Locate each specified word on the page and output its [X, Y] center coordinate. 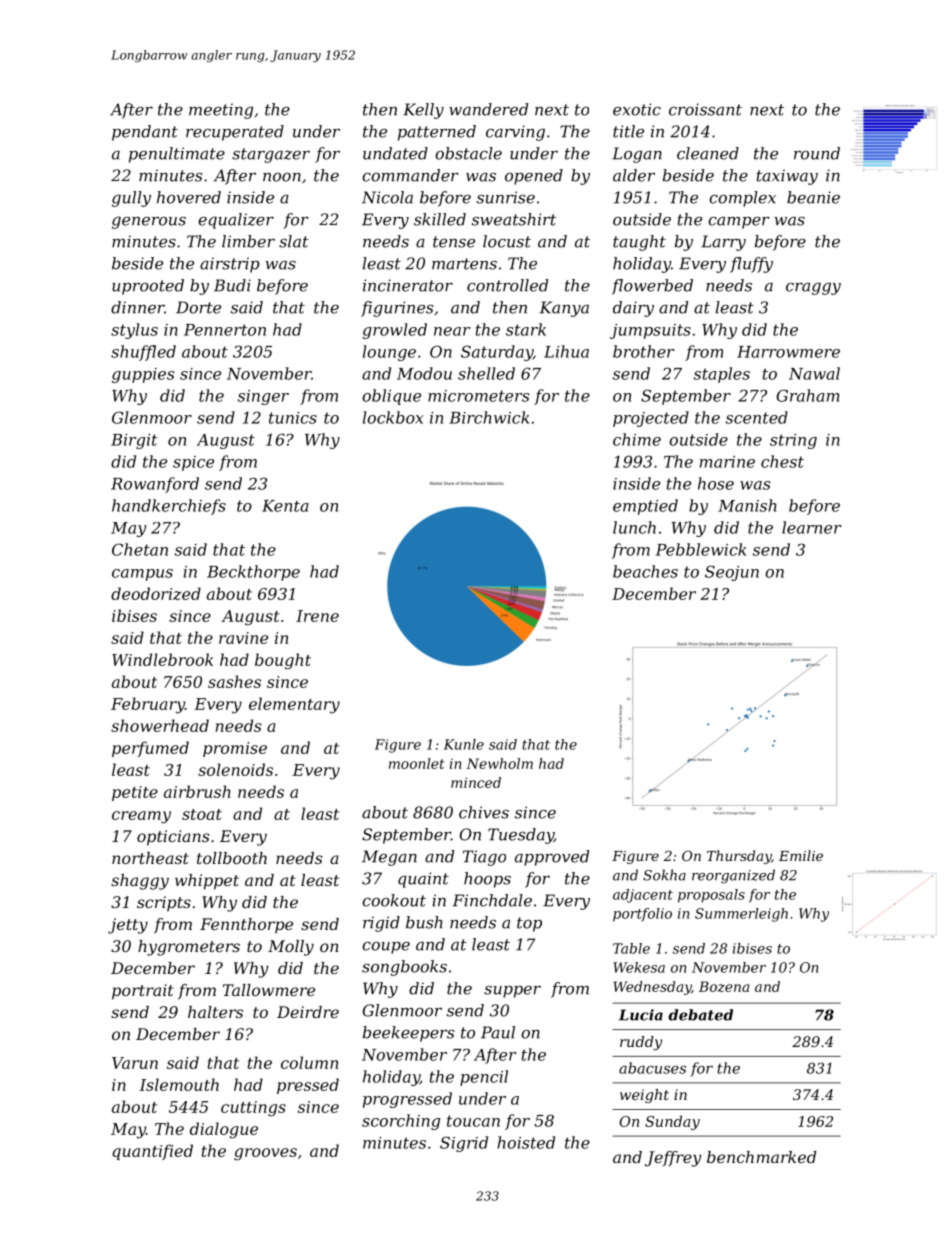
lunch [634, 527]
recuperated [235, 133]
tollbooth [232, 858]
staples [722, 375]
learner [812, 527]
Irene [317, 616]
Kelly [423, 111]
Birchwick [489, 417]
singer [263, 397]
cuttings [253, 1108]
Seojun [732, 573]
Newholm [499, 763]
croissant [705, 109]
